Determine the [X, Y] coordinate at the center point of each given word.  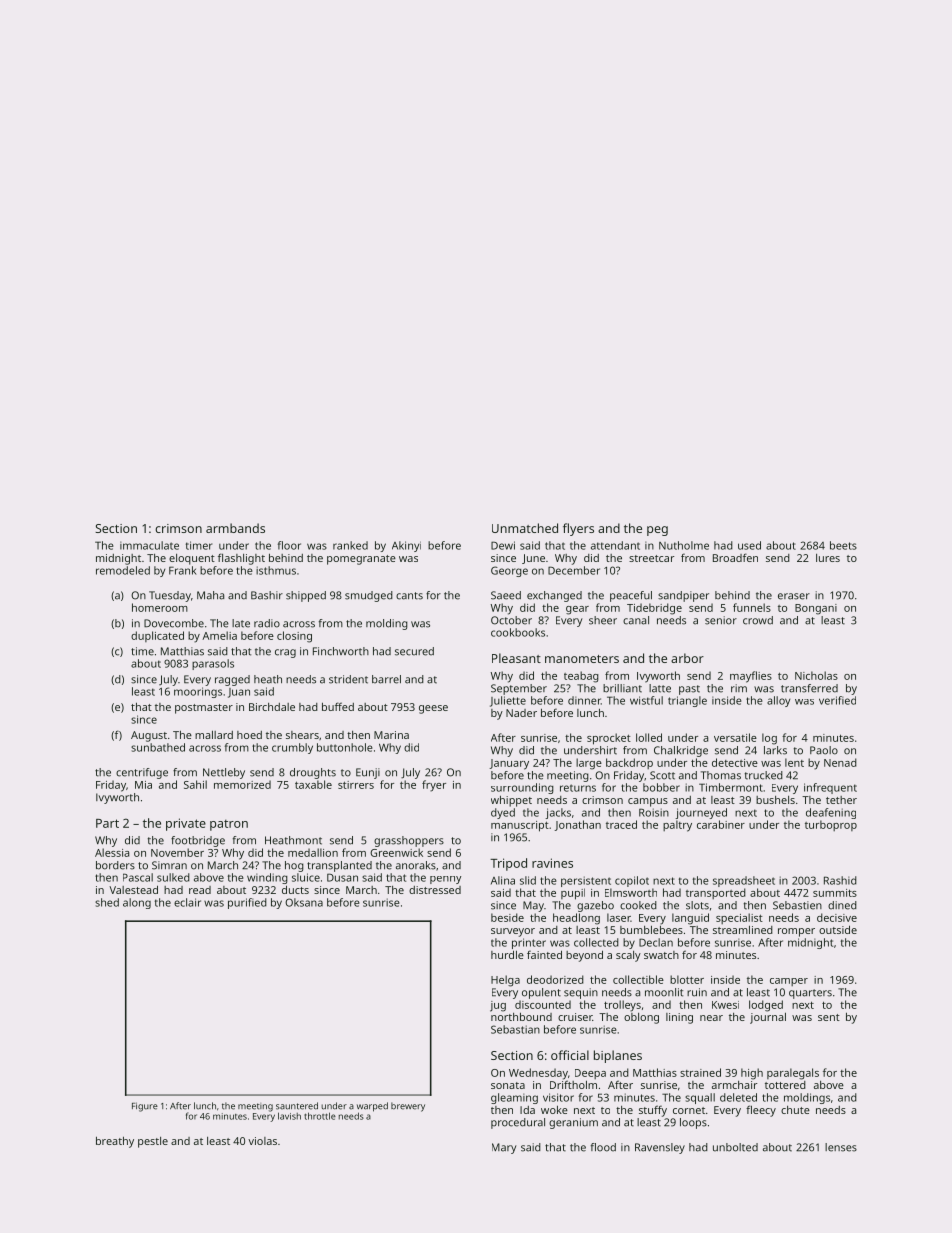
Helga [505, 981]
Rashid [840, 880]
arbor [687, 658]
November [177, 852]
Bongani [816, 609]
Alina [503, 880]
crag [285, 653]
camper [789, 982]
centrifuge [142, 773]
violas [262, 1141]
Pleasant [516, 658]
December [574, 570]
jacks [558, 813]
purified [247, 903]
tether [841, 800]
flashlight [241, 559]
